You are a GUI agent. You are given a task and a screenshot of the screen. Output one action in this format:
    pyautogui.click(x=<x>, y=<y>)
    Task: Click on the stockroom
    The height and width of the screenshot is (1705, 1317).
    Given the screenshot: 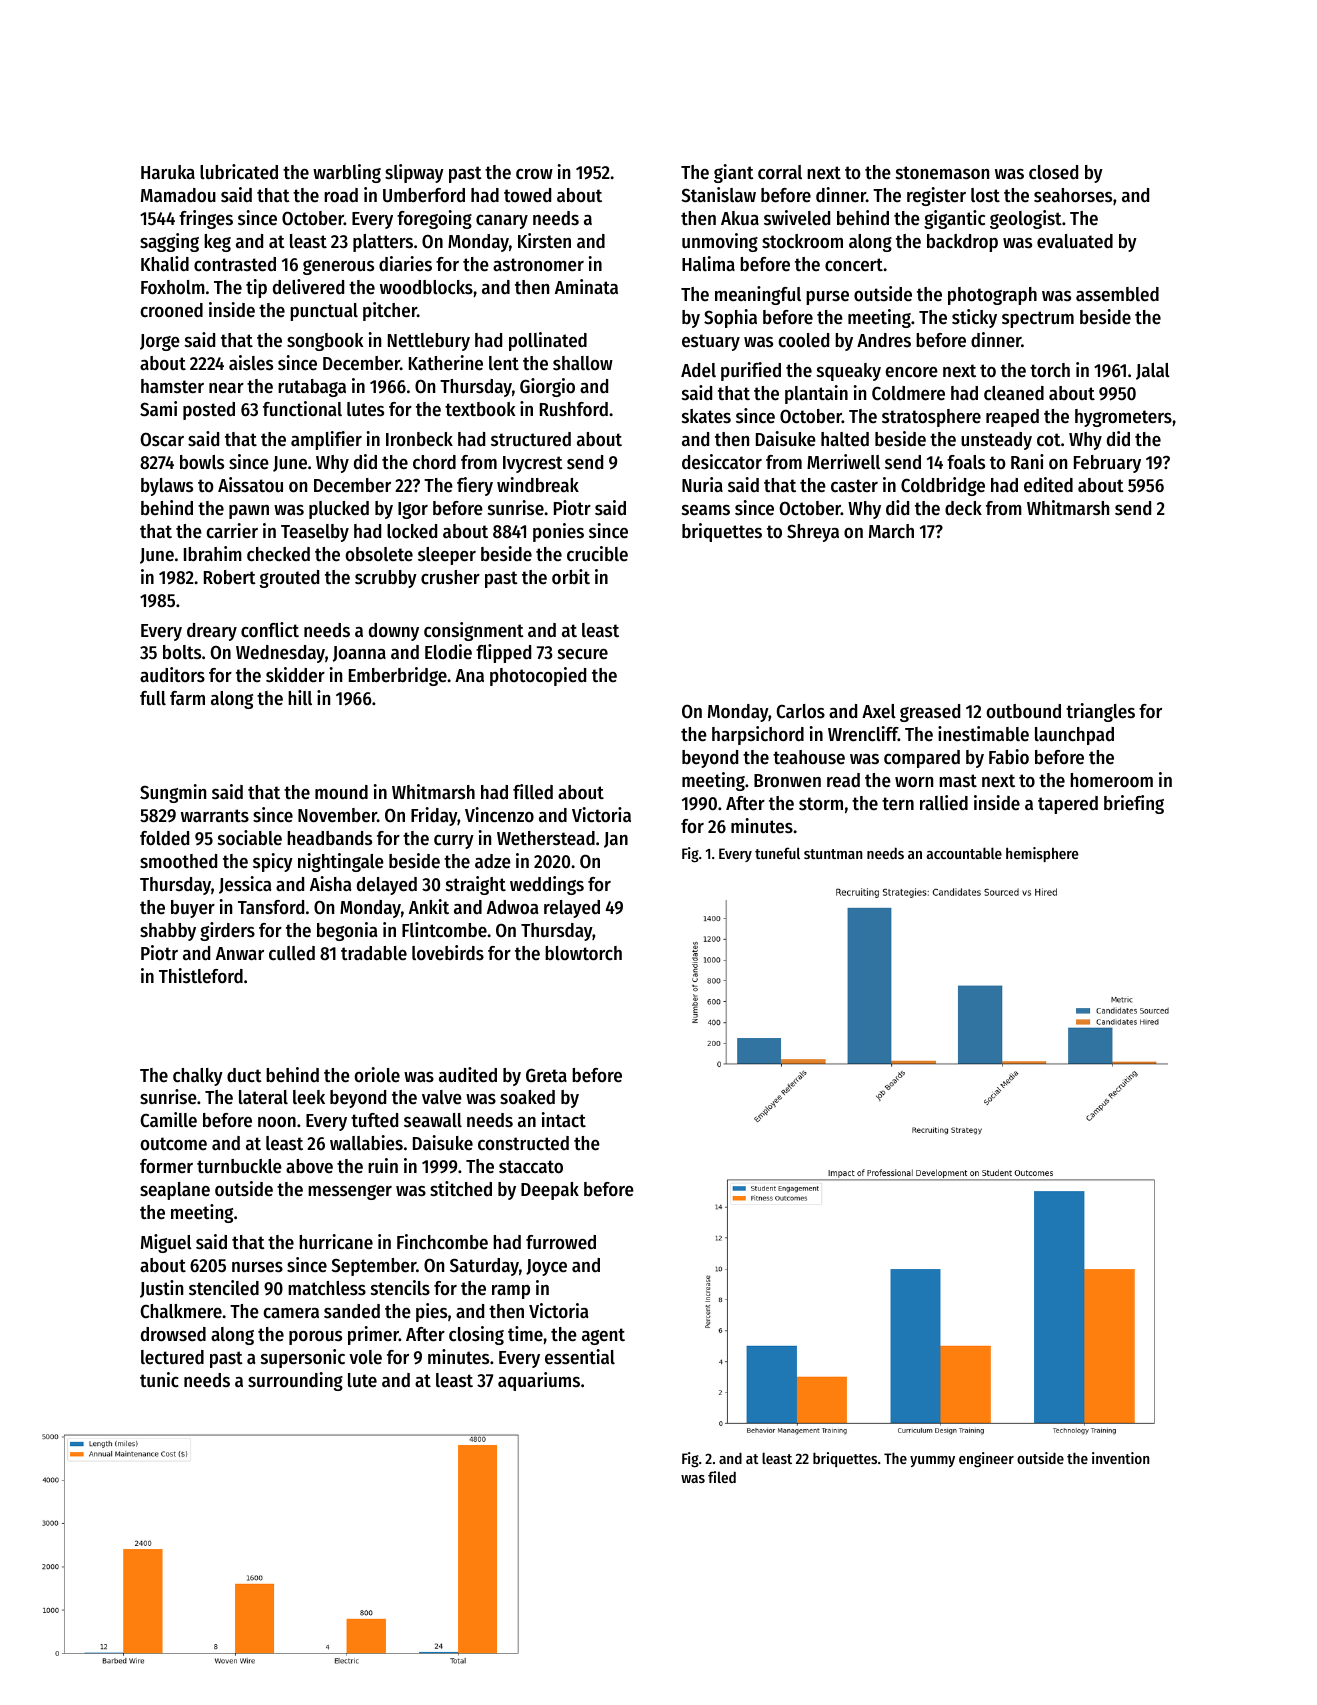 What is the action you would take?
    pyautogui.click(x=802, y=241)
